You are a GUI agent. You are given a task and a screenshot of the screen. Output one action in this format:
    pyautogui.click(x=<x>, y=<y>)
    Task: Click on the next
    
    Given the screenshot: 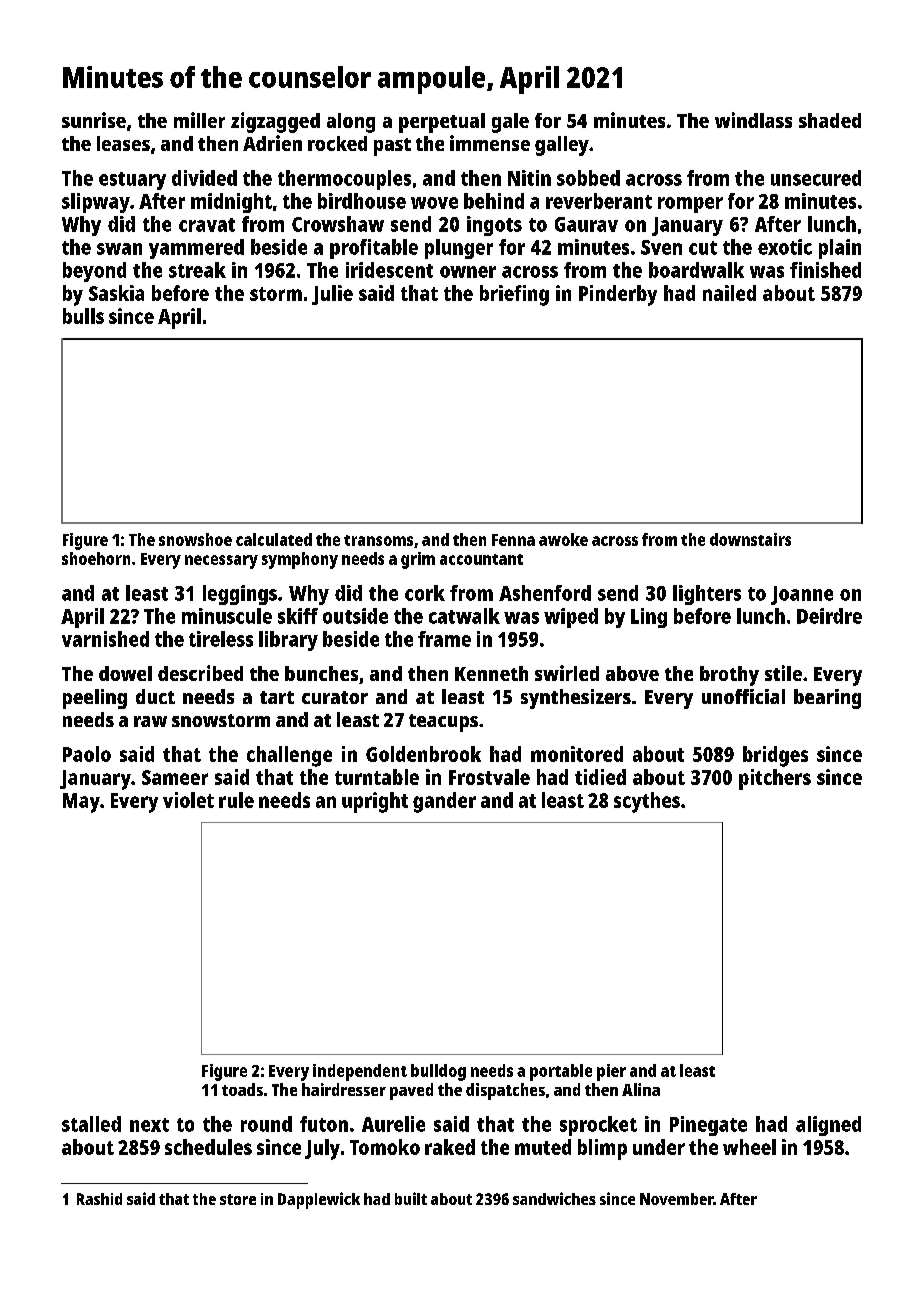 What is the action you would take?
    pyautogui.click(x=149, y=1125)
